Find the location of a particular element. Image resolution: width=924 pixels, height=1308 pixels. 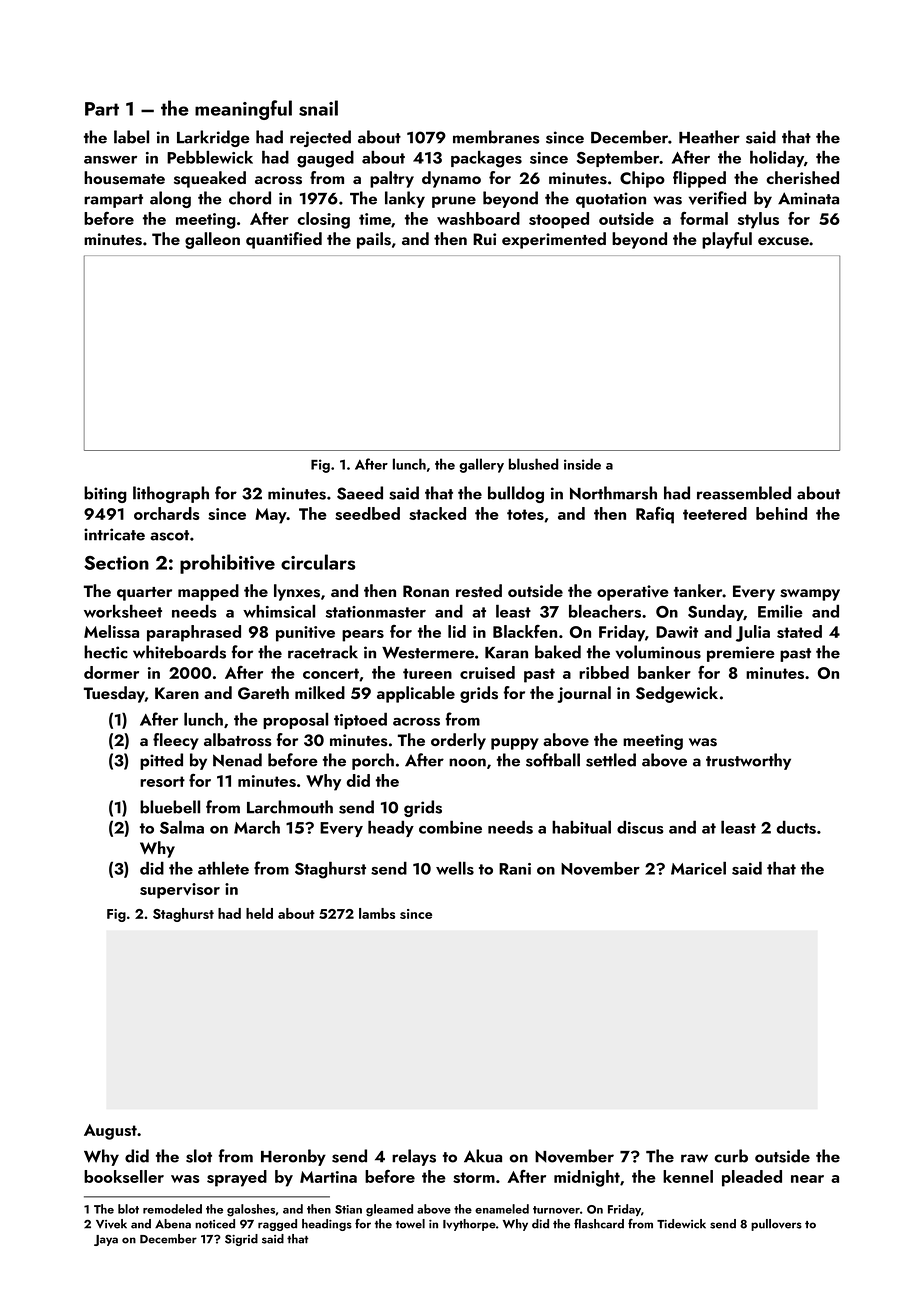

intricate is located at coordinates (114, 534).
